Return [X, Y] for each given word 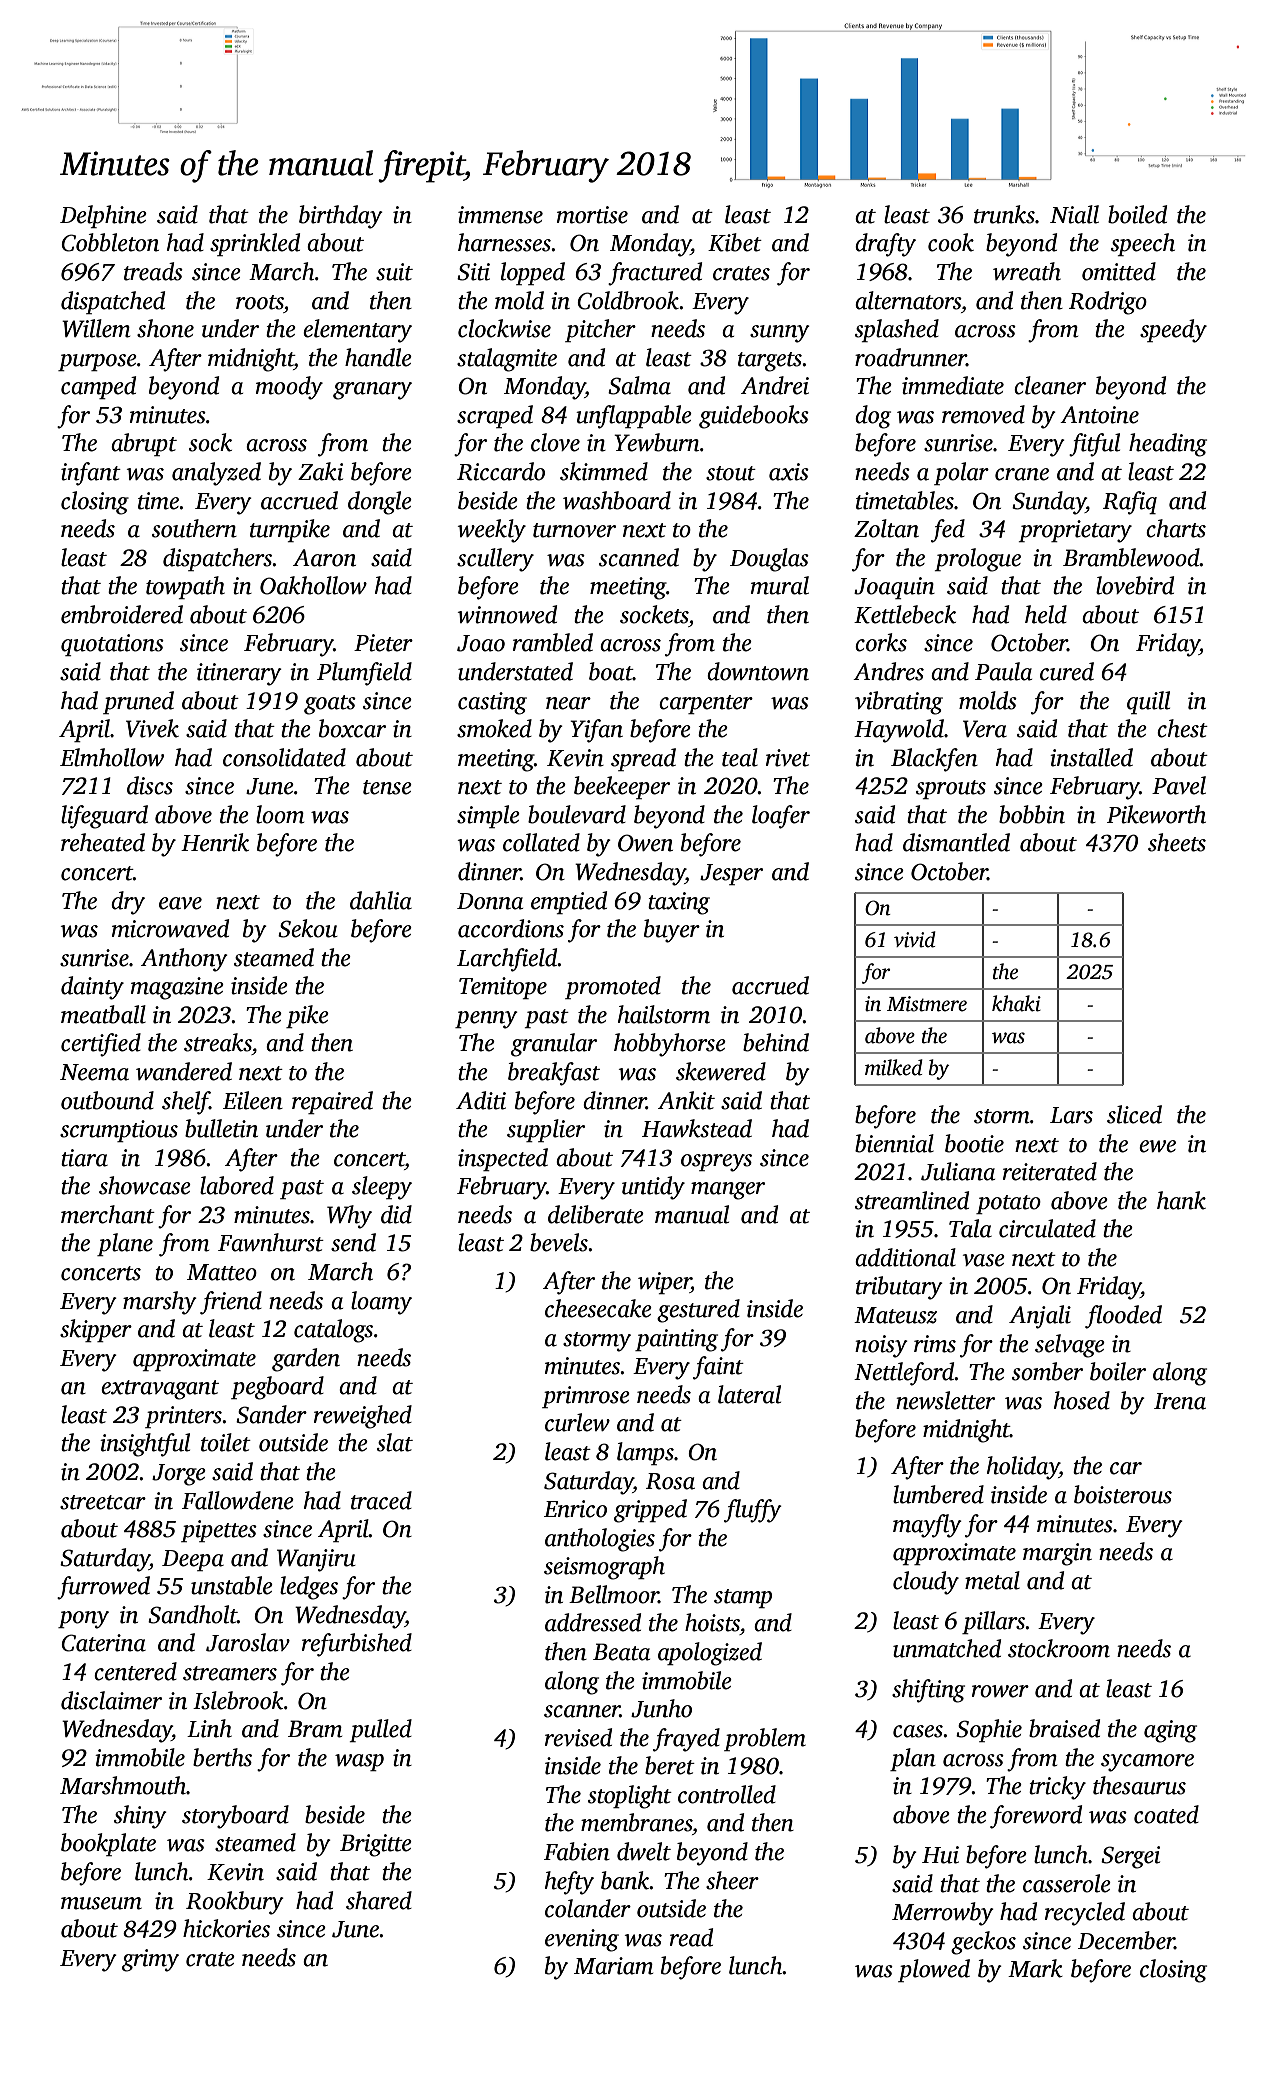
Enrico [575, 1509]
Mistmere [927, 1004]
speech [1143, 244]
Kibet [735, 242]
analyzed [216, 474]
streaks [218, 1042]
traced [381, 1500]
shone [165, 328]
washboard [617, 500]
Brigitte [376, 1845]
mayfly [927, 1526]
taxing [679, 903]
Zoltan [886, 528]
